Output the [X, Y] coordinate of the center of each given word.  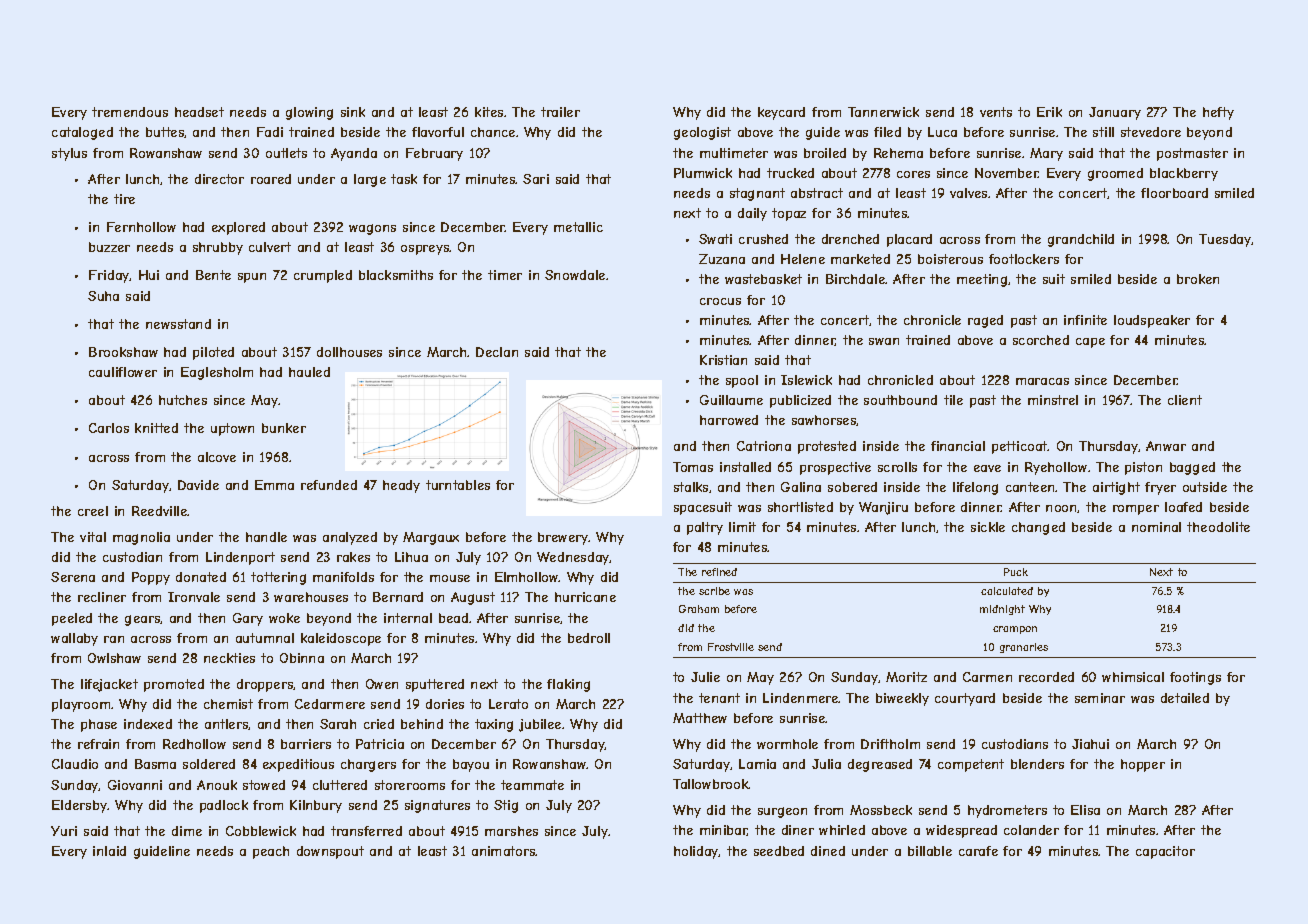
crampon [1015, 630]
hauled [309, 372]
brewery [563, 538]
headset [199, 112]
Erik [1049, 112]
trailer [560, 112]
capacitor [1165, 852]
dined [828, 851]
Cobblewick [261, 831]
